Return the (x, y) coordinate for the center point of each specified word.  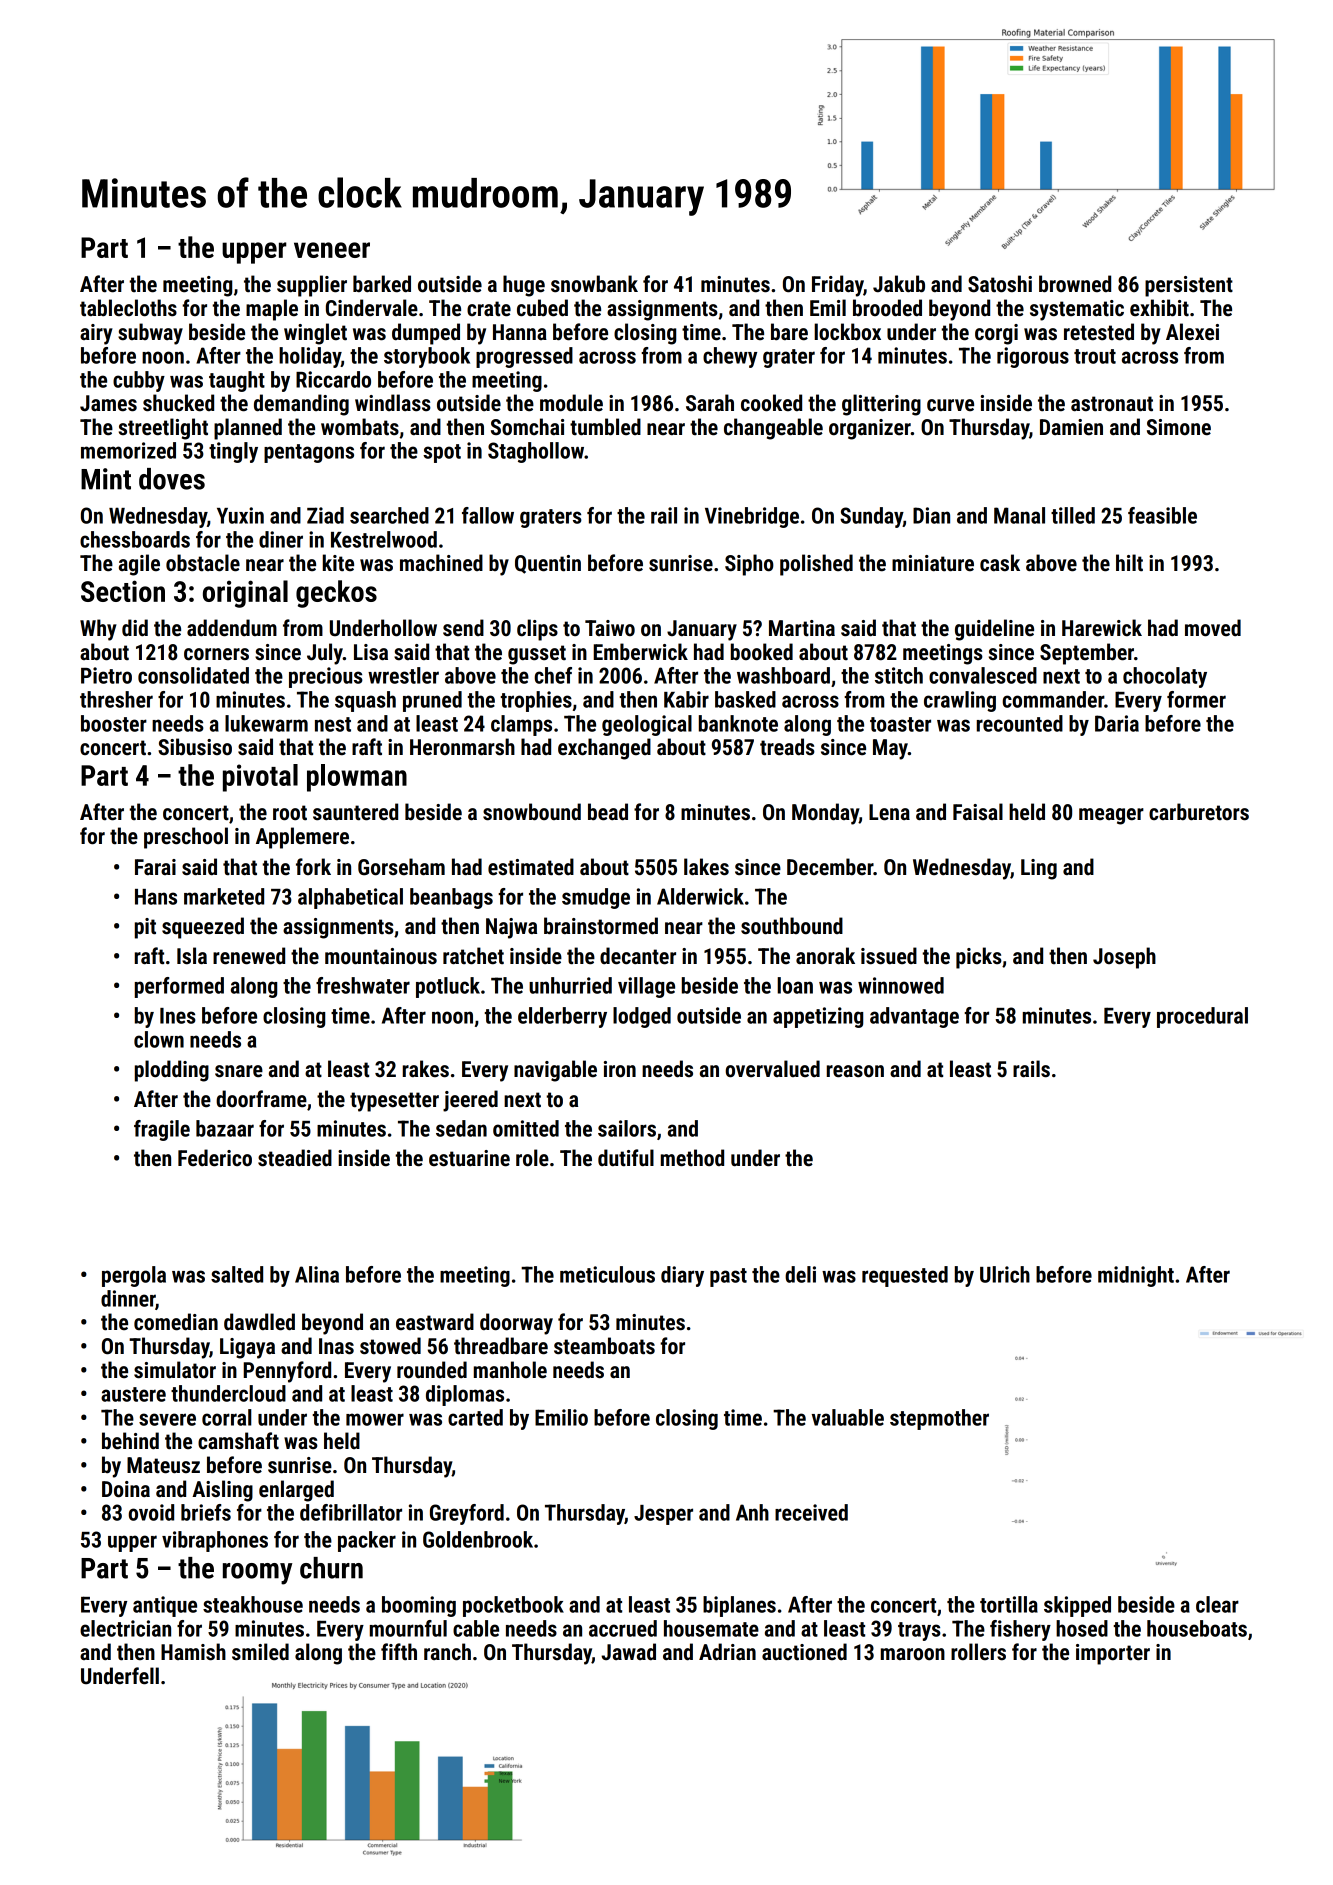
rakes (426, 1069)
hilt (1129, 563)
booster (114, 723)
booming (419, 1606)
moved (1213, 628)
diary (682, 1276)
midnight (1136, 1276)
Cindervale (372, 308)
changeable (773, 429)
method (692, 1158)
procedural (1202, 1017)
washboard (783, 675)
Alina (317, 1274)
